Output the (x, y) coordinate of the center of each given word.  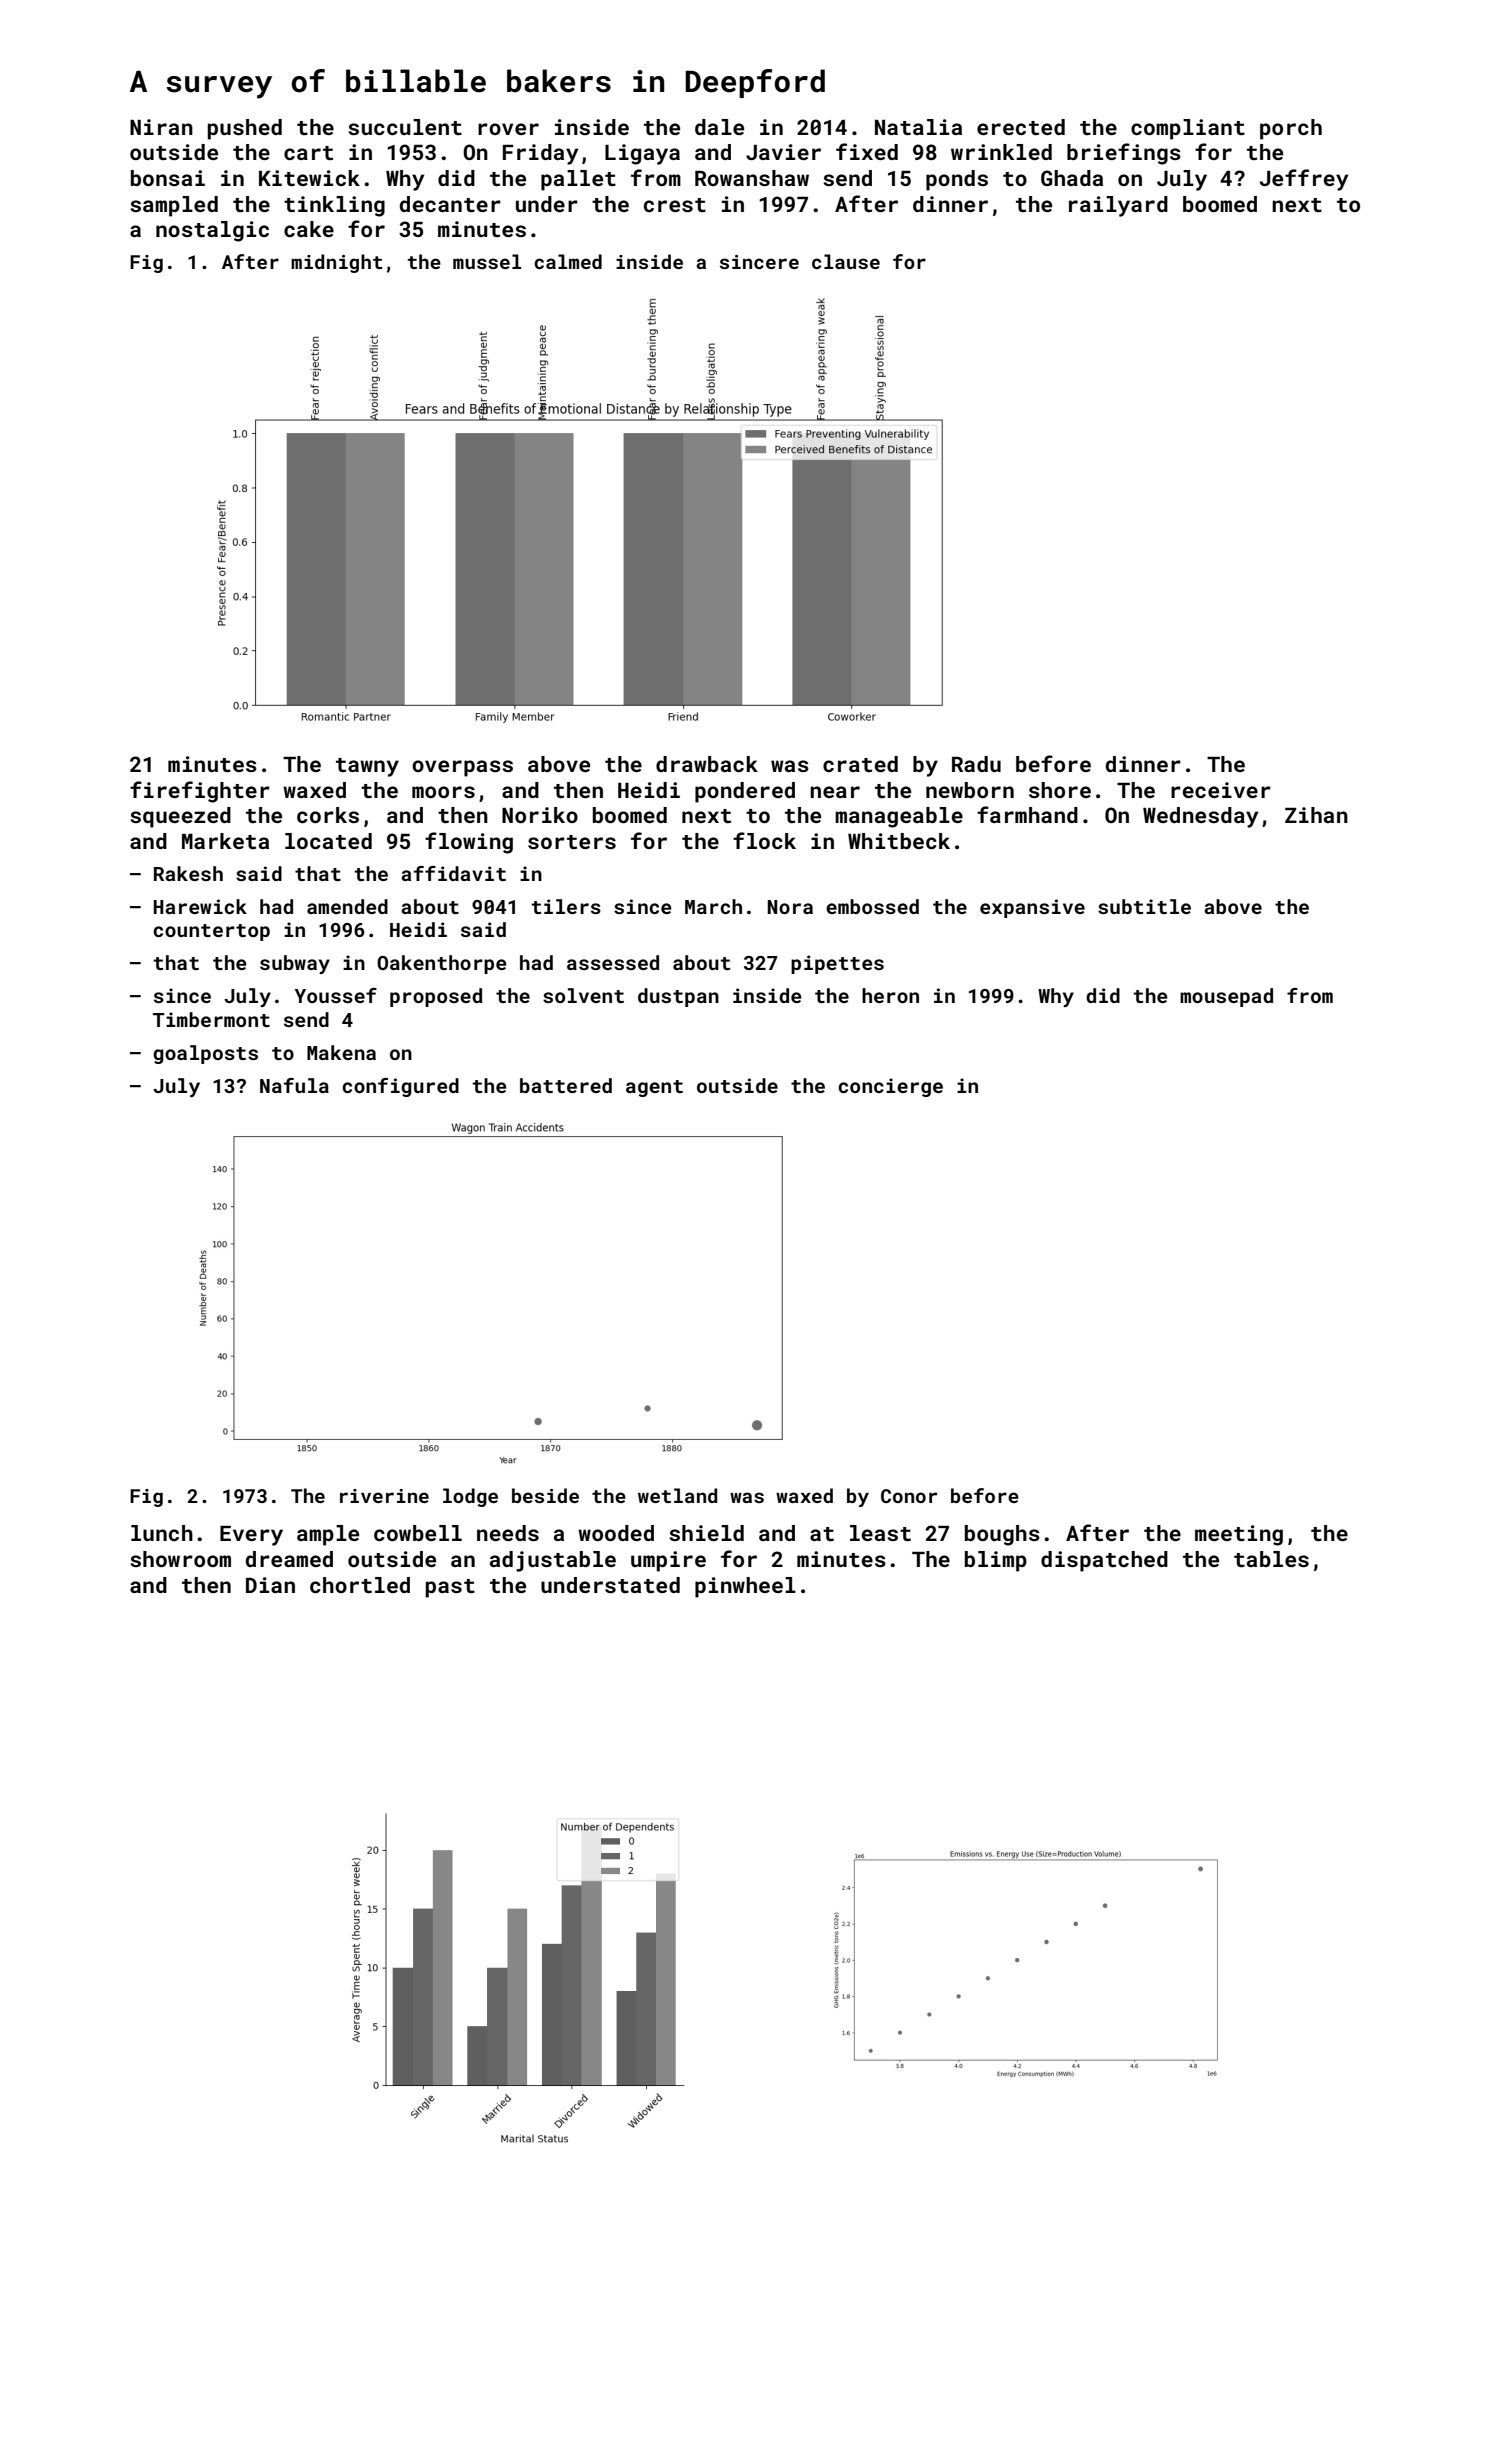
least (880, 1533)
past (450, 1588)
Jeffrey (1304, 180)
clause (846, 261)
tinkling (334, 206)
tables (1271, 1559)
